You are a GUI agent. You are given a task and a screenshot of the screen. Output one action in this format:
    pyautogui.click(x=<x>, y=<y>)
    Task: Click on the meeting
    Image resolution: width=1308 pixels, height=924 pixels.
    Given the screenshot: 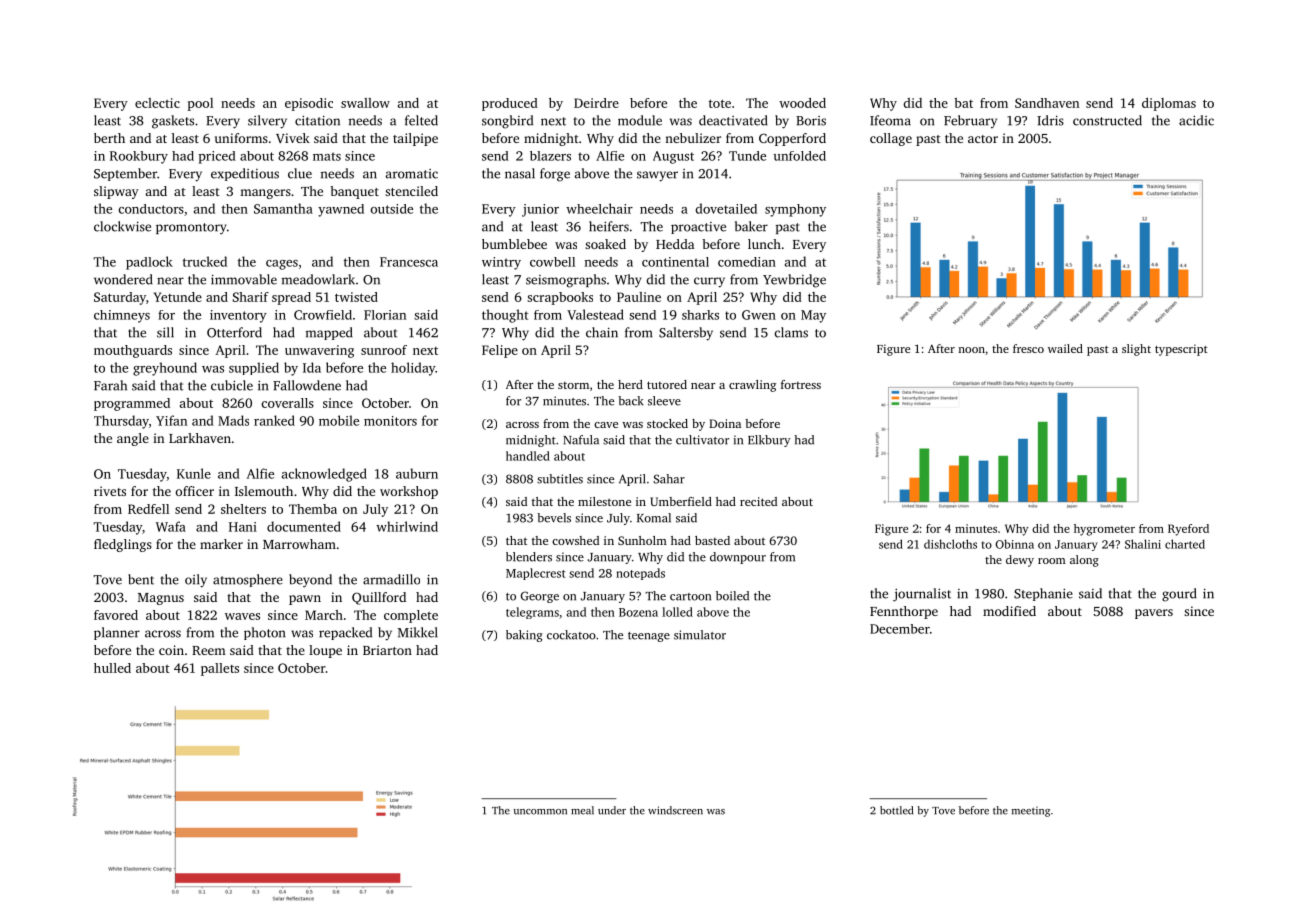 What is the action you would take?
    pyautogui.click(x=1031, y=812)
